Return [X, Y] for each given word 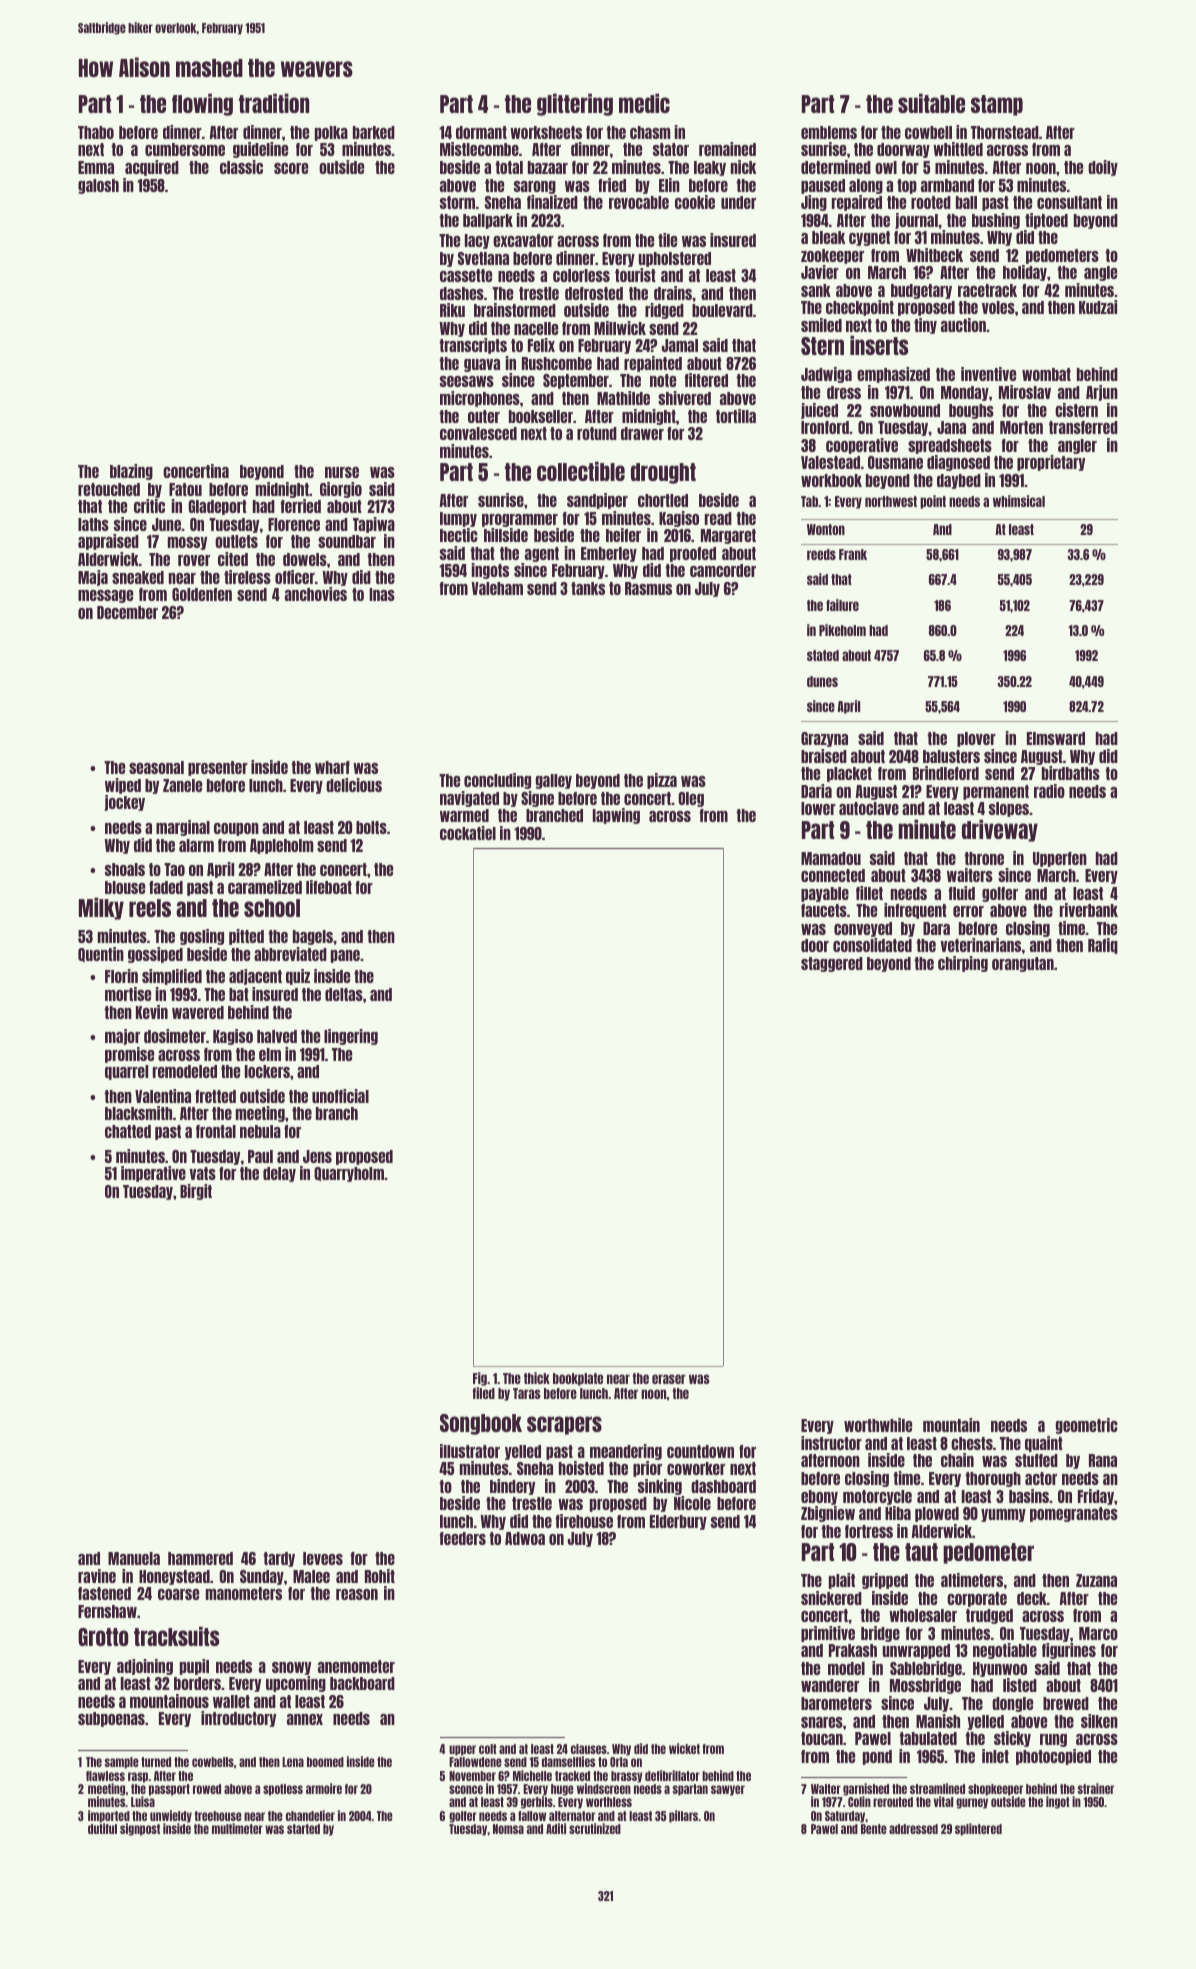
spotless [283, 1790]
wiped [123, 786]
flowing [202, 104]
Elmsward [1056, 738]
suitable [931, 103]
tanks [588, 588]
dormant [481, 132]
